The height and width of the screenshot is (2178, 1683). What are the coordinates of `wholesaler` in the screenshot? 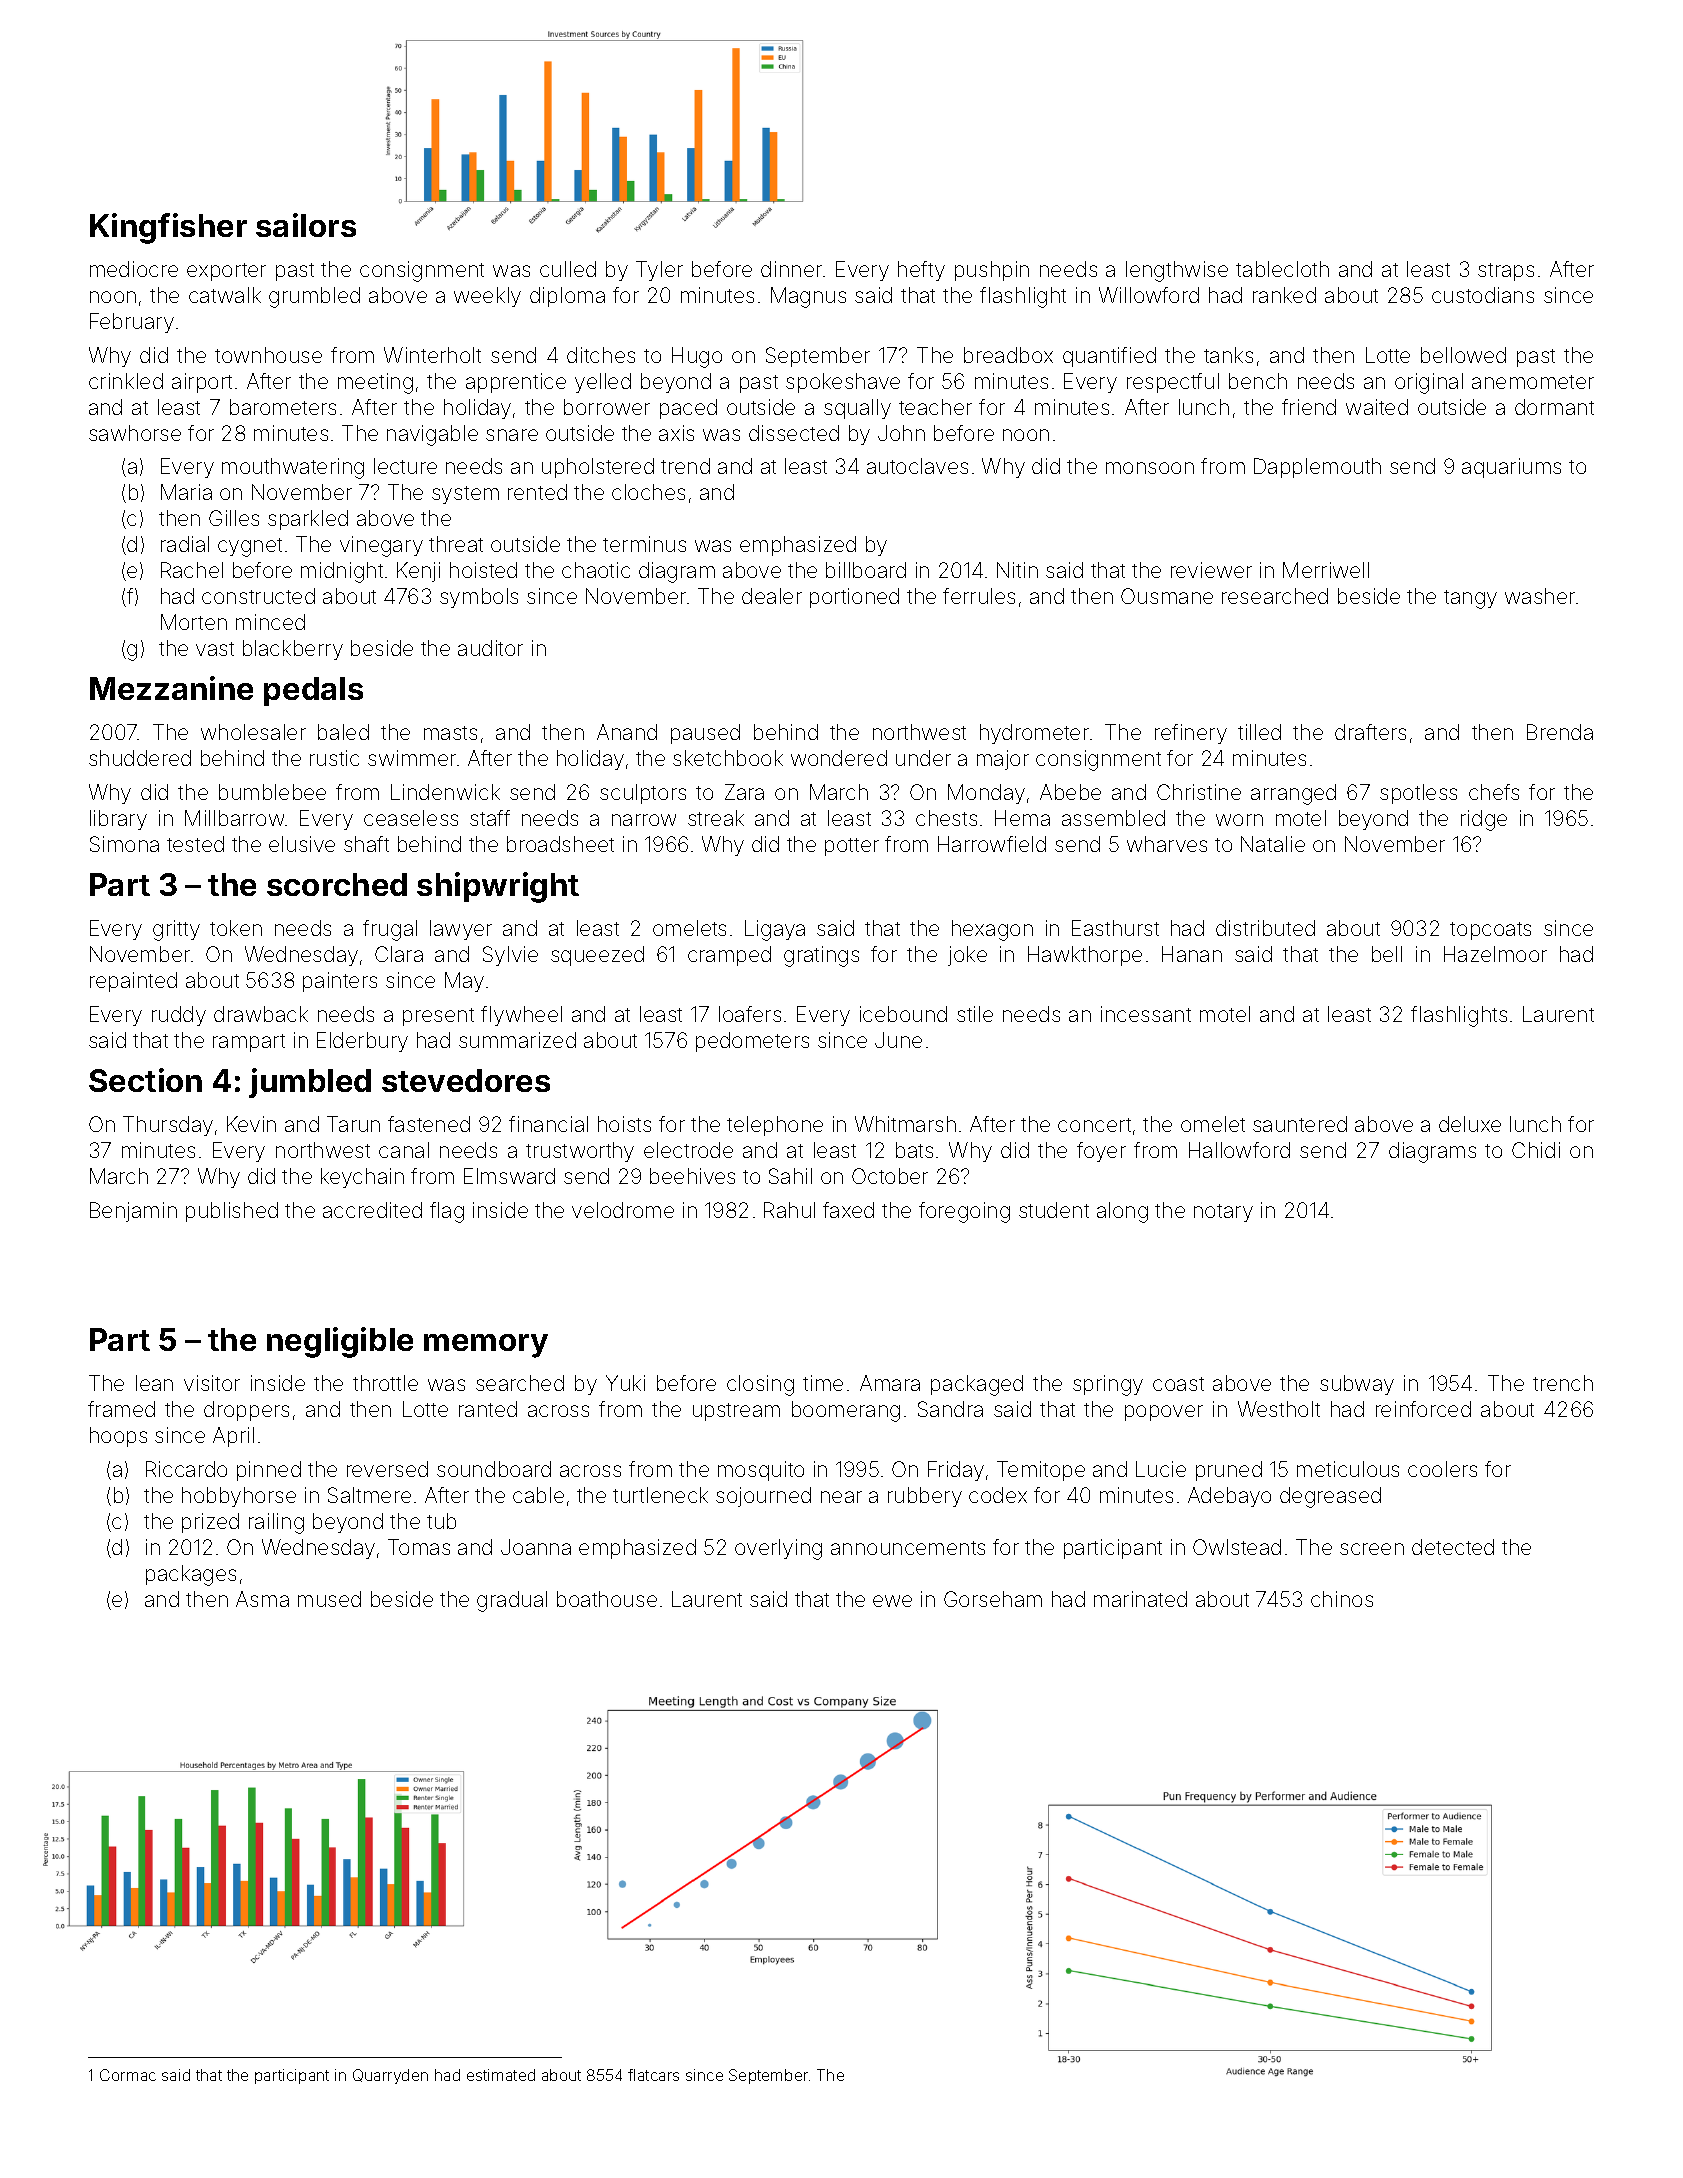 It's located at (253, 732).
